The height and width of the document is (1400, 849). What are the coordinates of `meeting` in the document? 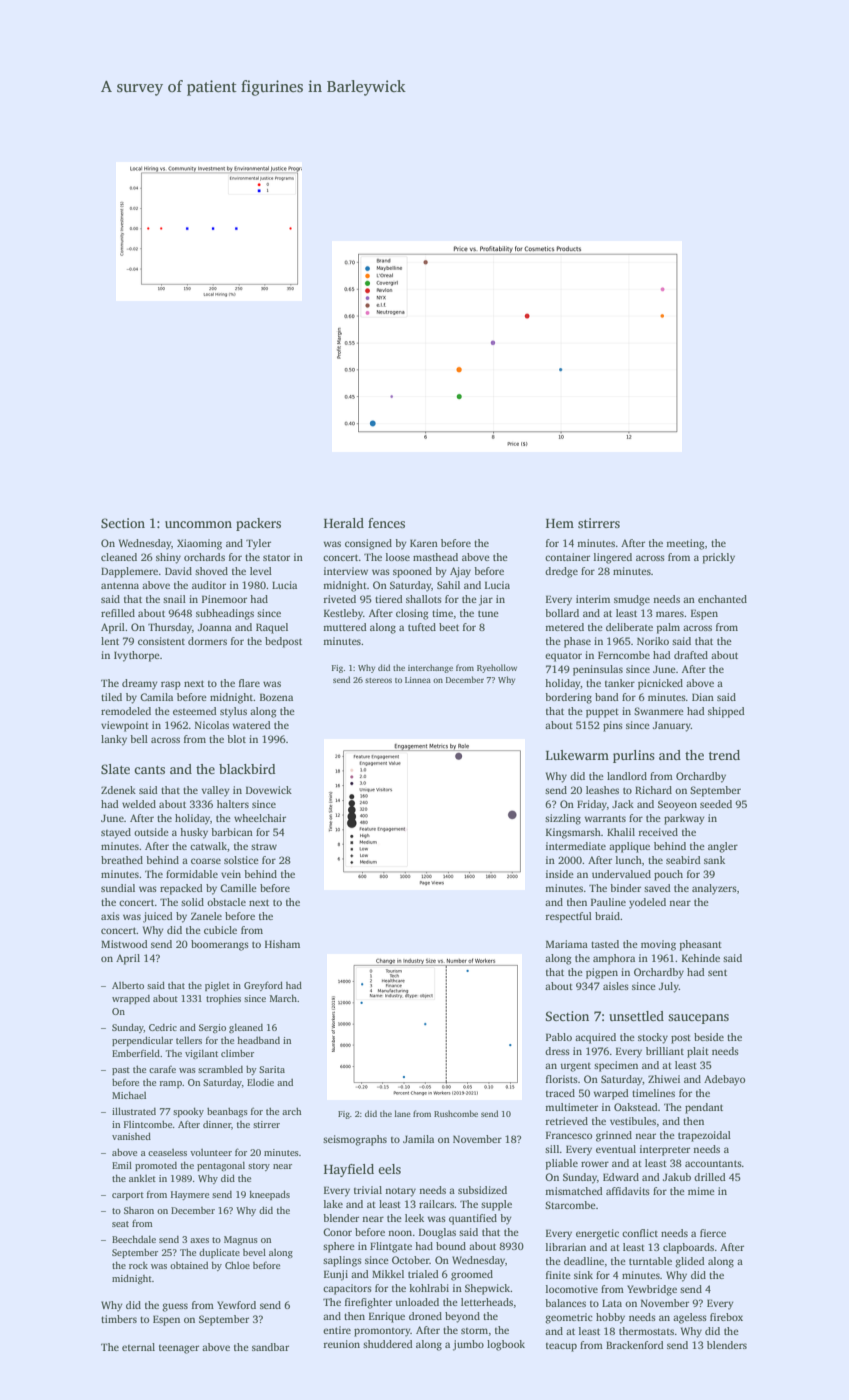 It's located at (685, 544).
